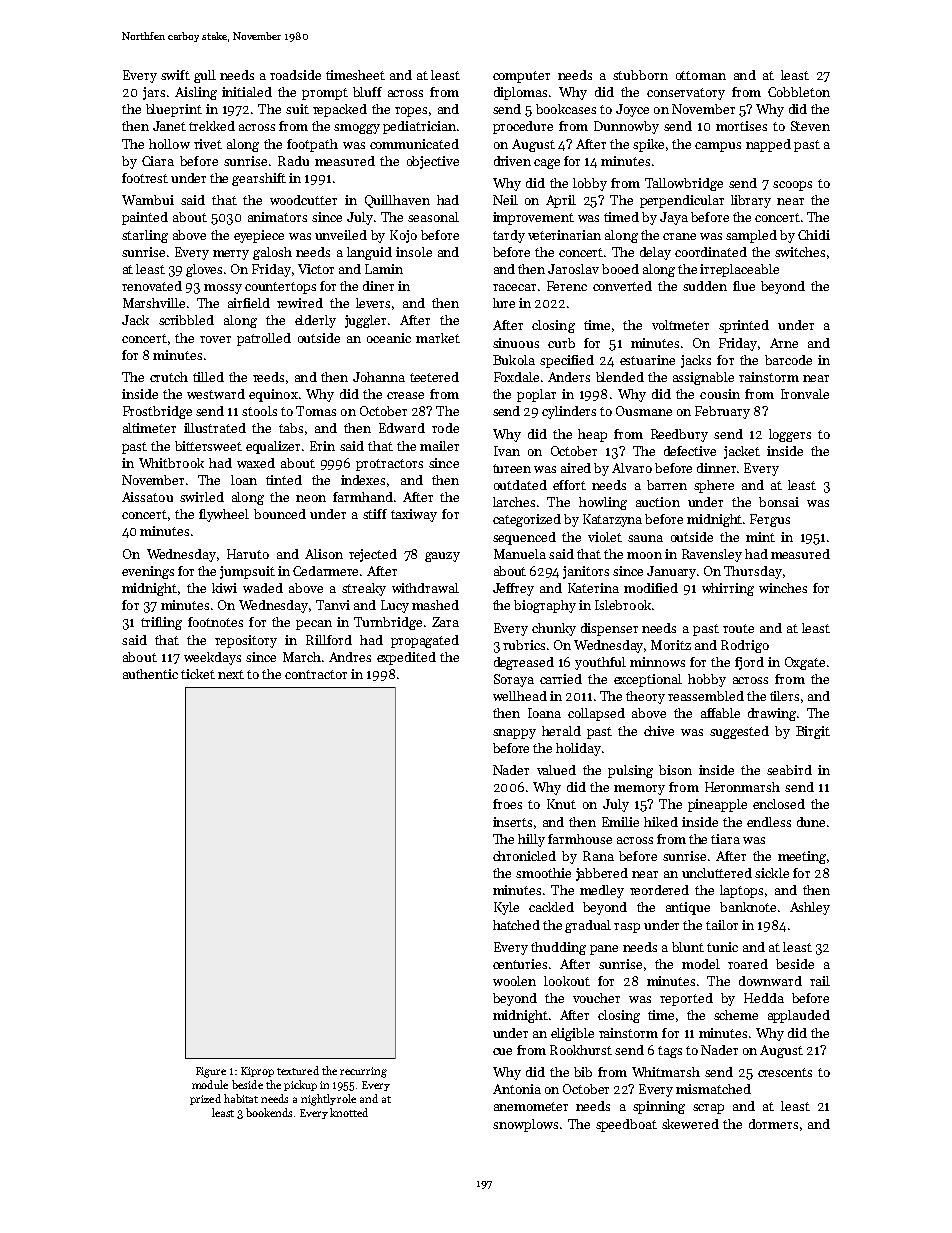 The width and height of the page is (952, 1233). I want to click on chronicled, so click(524, 856).
